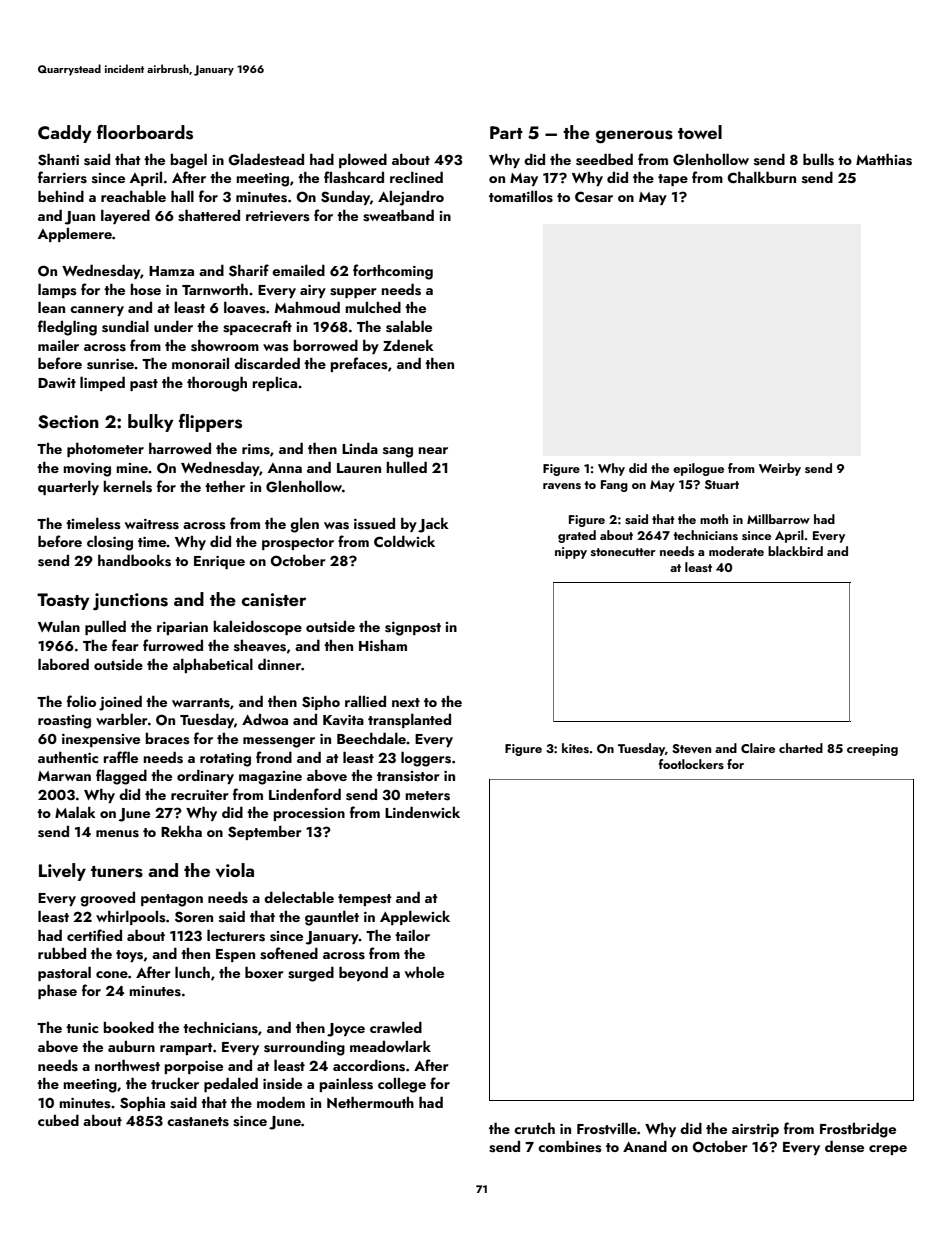 This screenshot has width=952, height=1233. Describe the element at coordinates (365, 900) in the screenshot. I see `tempest` at that location.
